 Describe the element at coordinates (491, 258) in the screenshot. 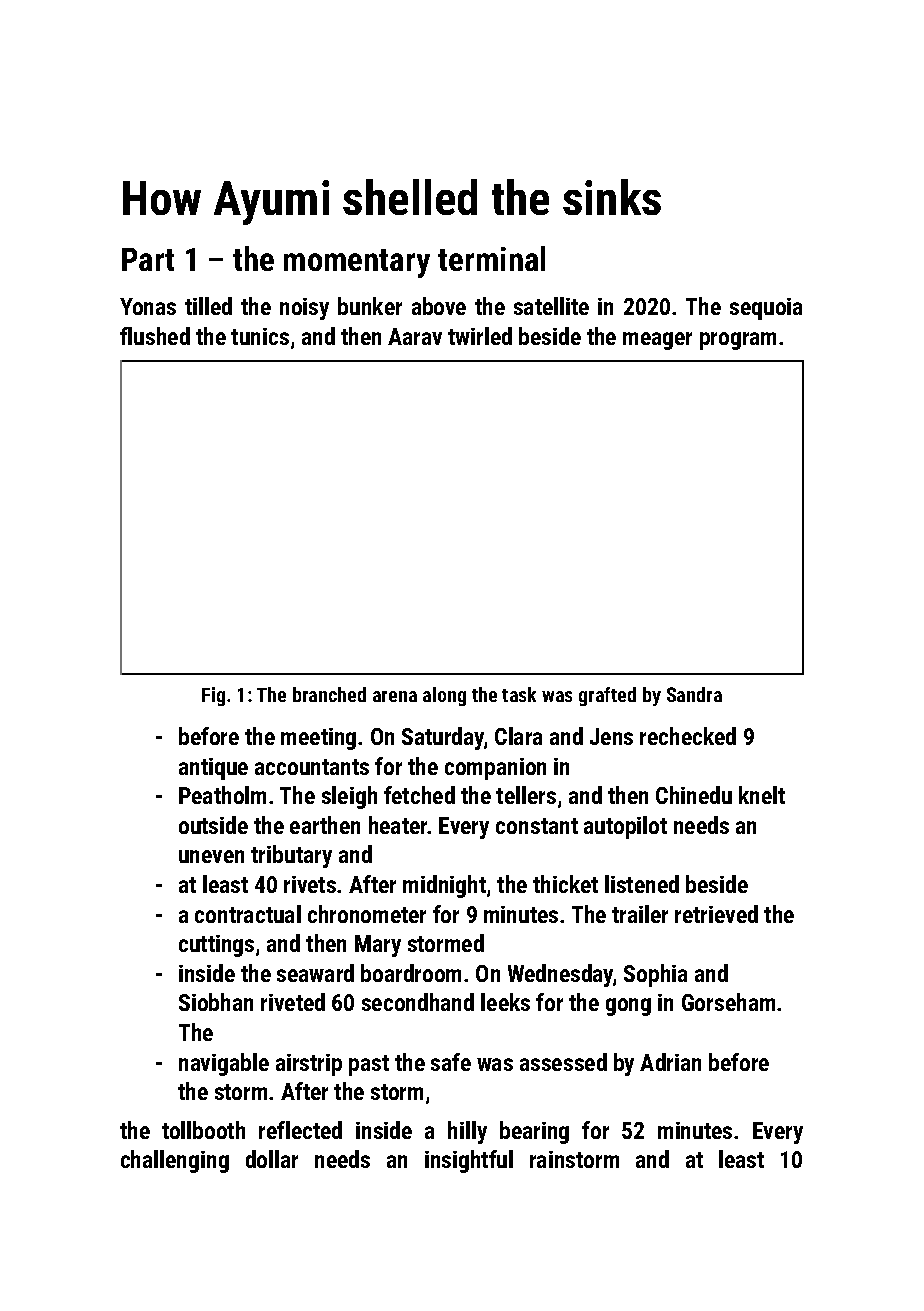

I see `terminal` at that location.
